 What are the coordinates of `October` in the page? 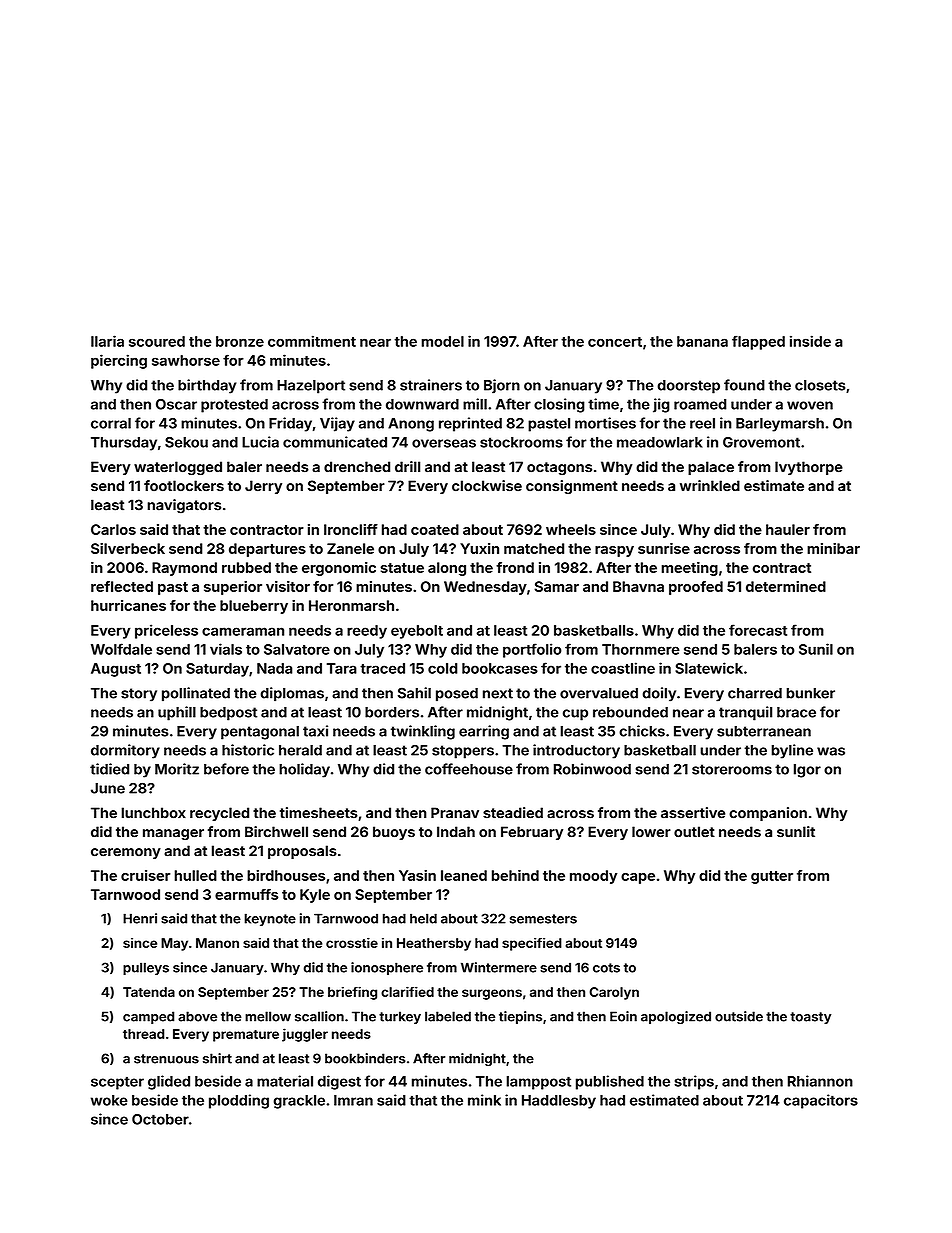 It's located at (160, 1119).
